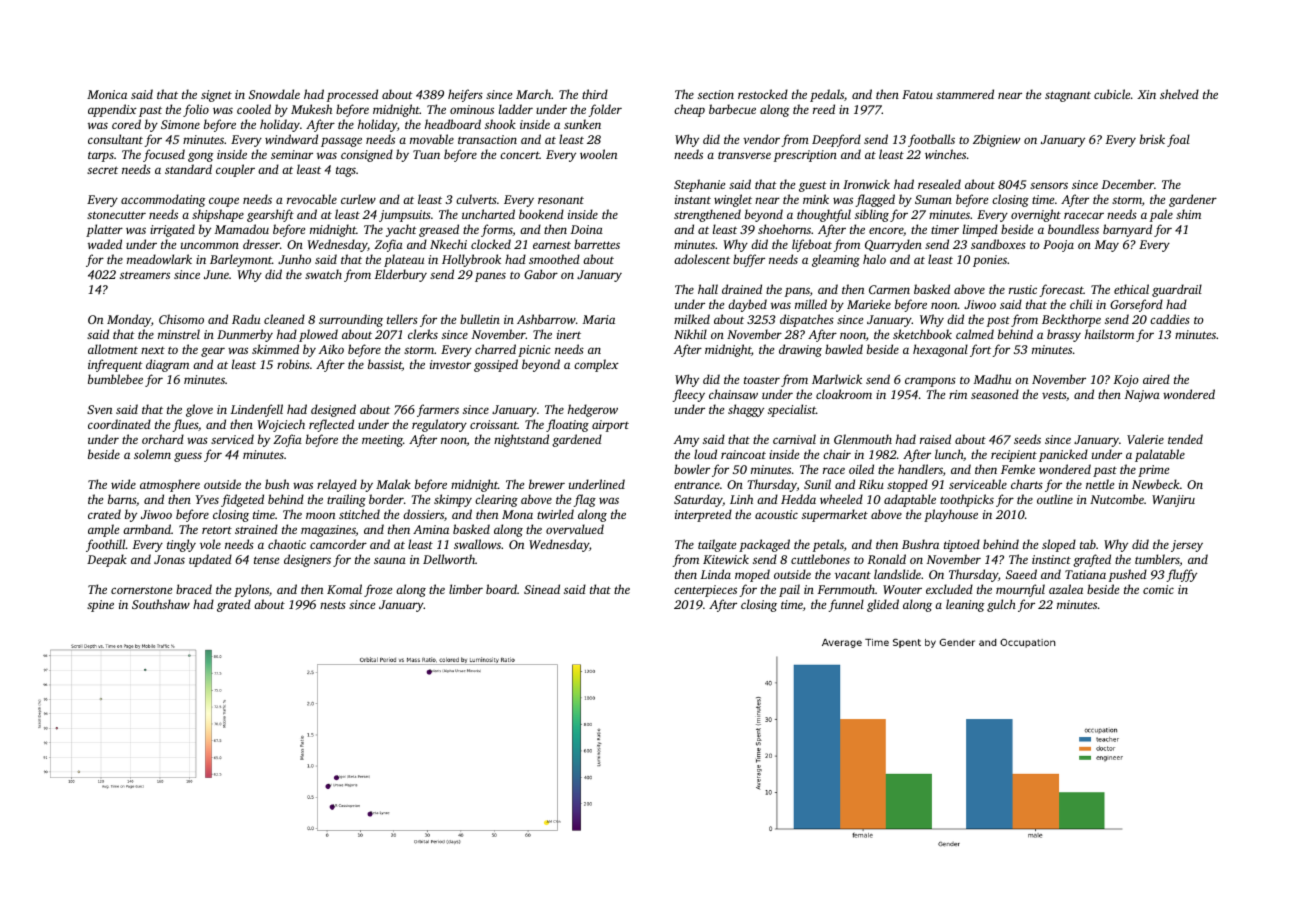 Image resolution: width=1308 pixels, height=924 pixels. Describe the element at coordinates (940, 350) in the screenshot. I see `hexagonal` at that location.
